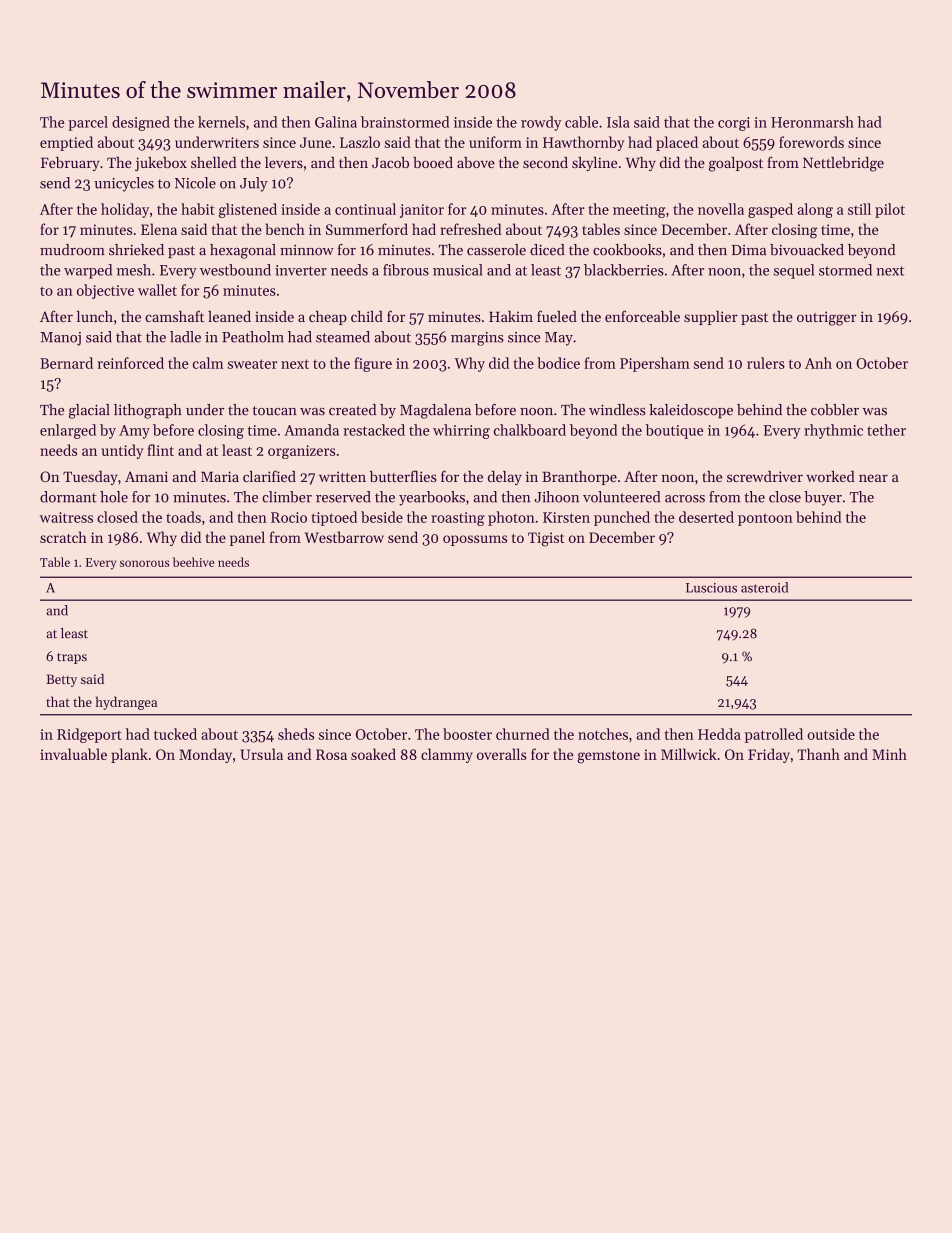 The height and width of the screenshot is (1233, 952). I want to click on sheds, so click(296, 734).
